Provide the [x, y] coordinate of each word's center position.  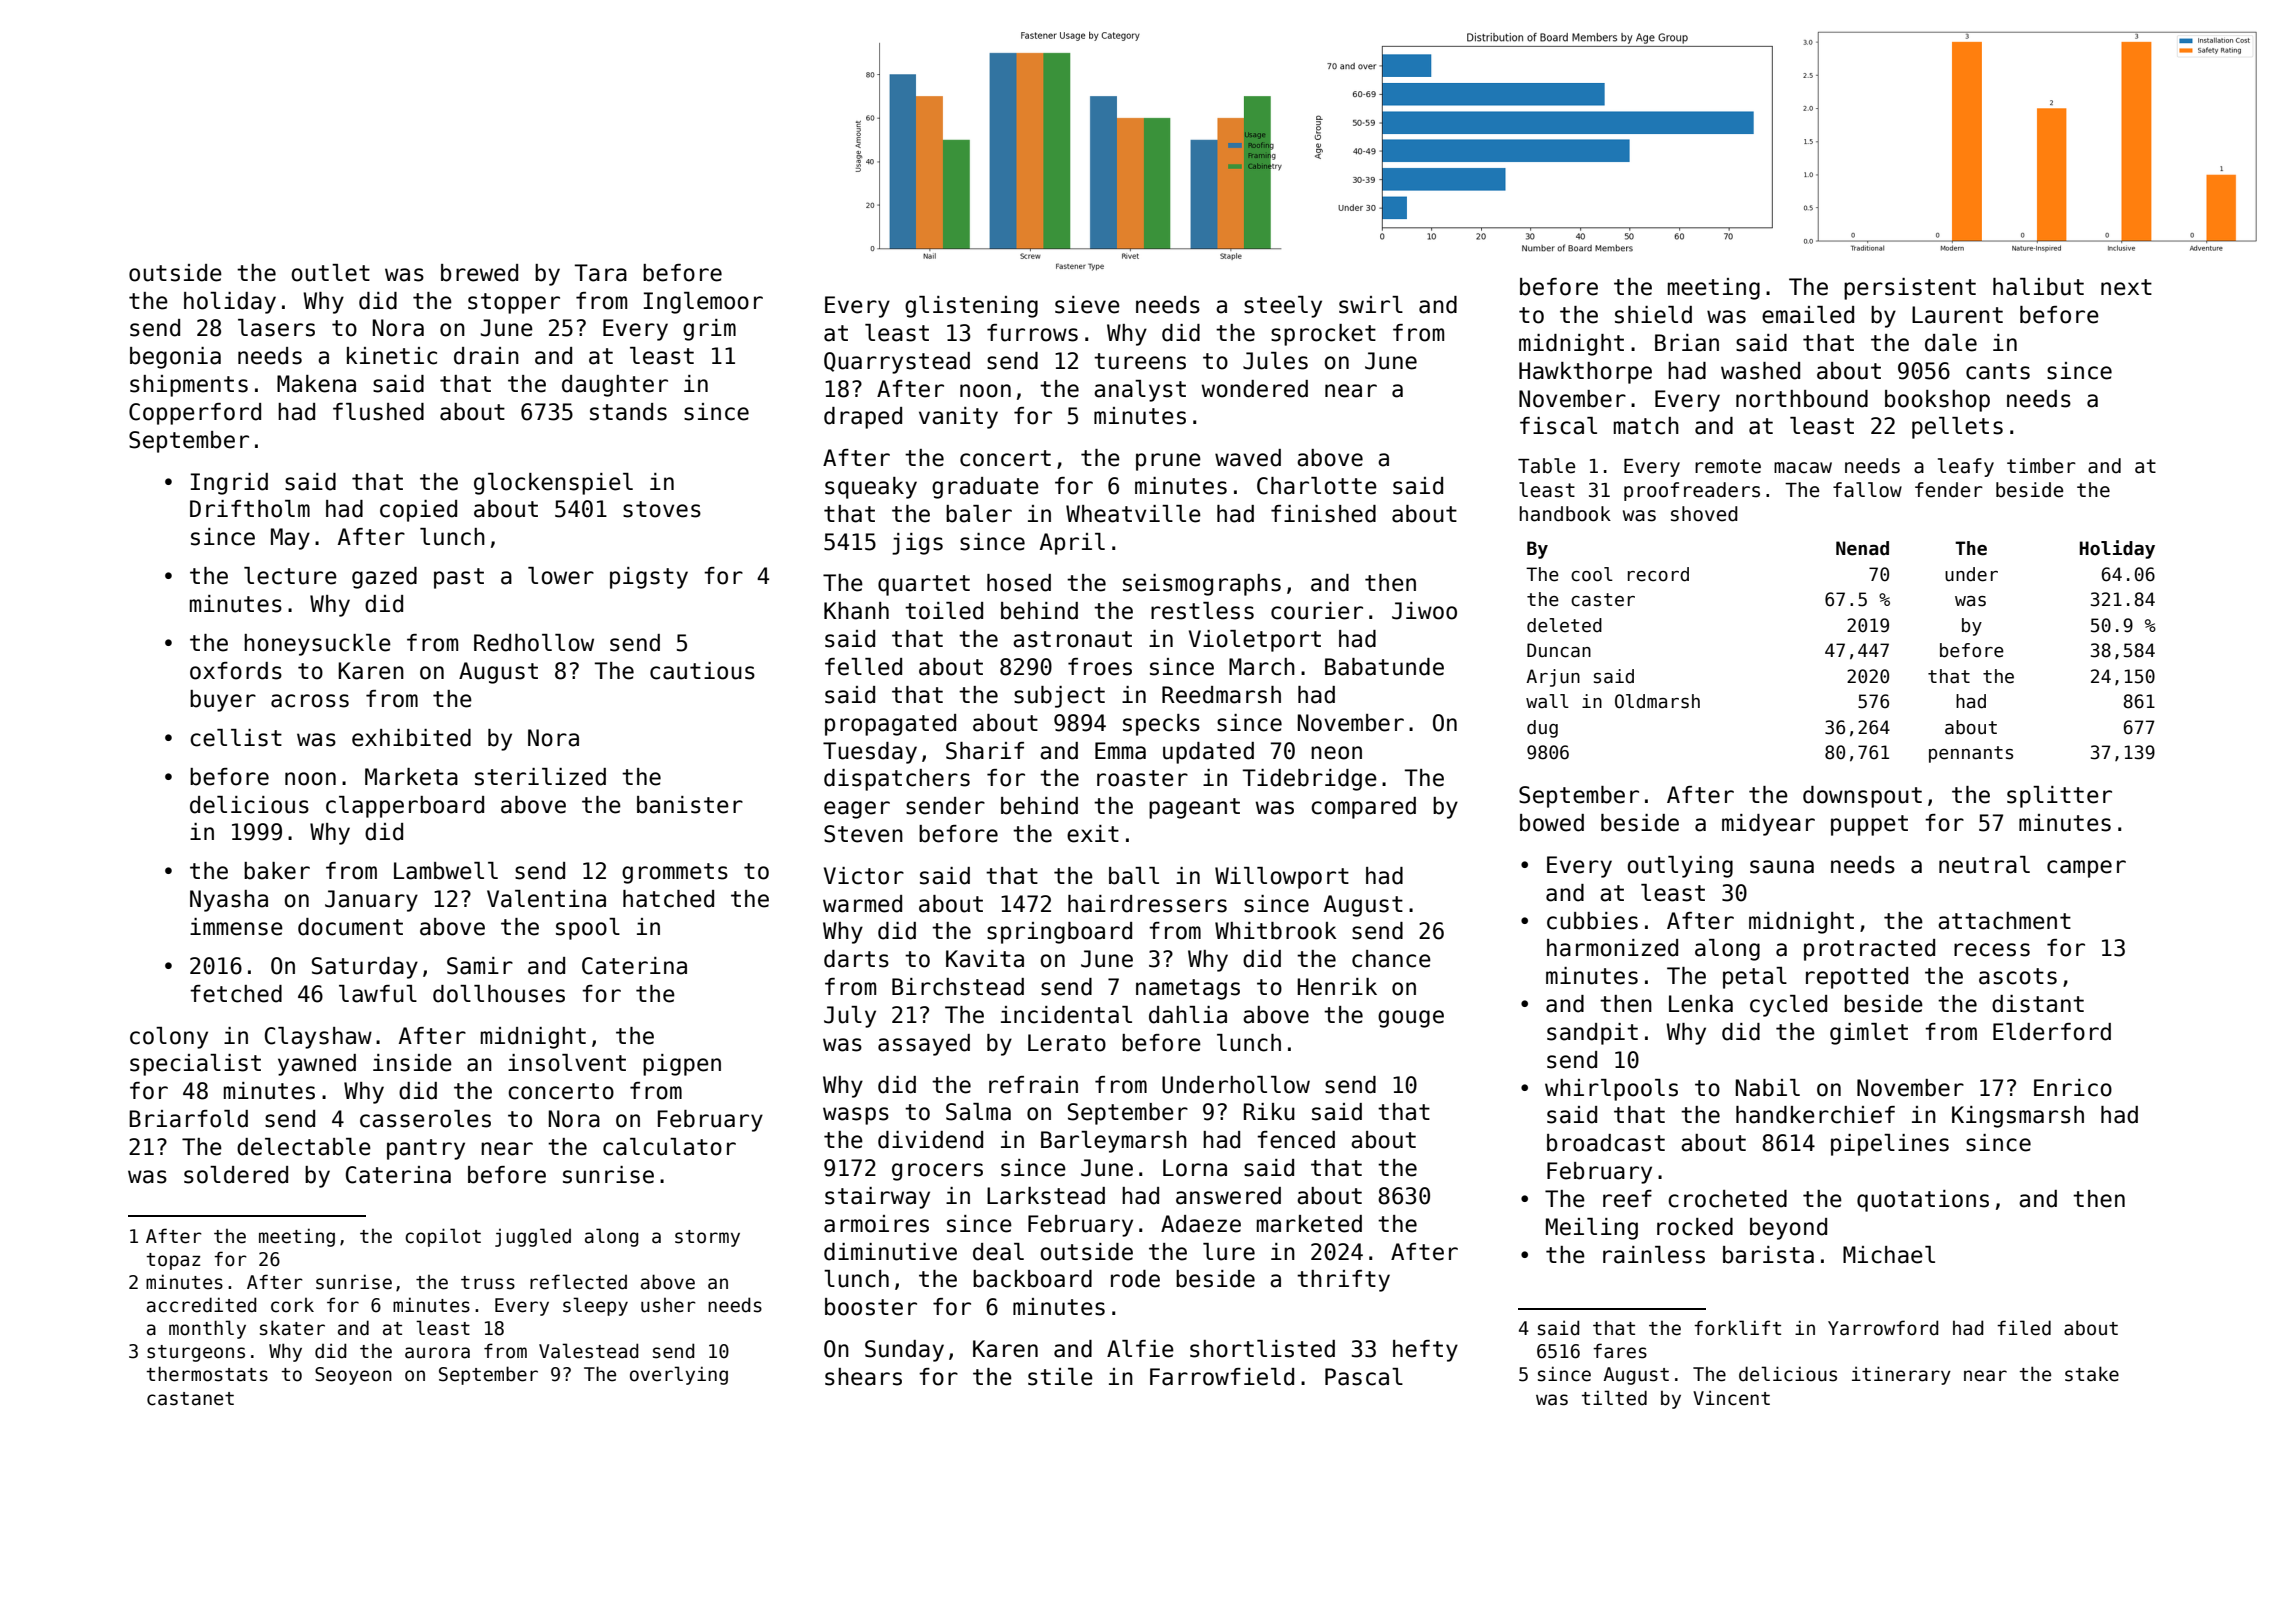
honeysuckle [317, 645]
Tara [600, 273]
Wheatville [1133, 514]
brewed [479, 273]
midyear [1768, 825]
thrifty [1343, 1281]
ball [1134, 876]
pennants [1971, 754]
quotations [1923, 1201]
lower [561, 576]
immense [236, 927]
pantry [426, 1149]
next [2126, 287]
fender [1949, 490]
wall [1547, 701]
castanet [190, 1399]
